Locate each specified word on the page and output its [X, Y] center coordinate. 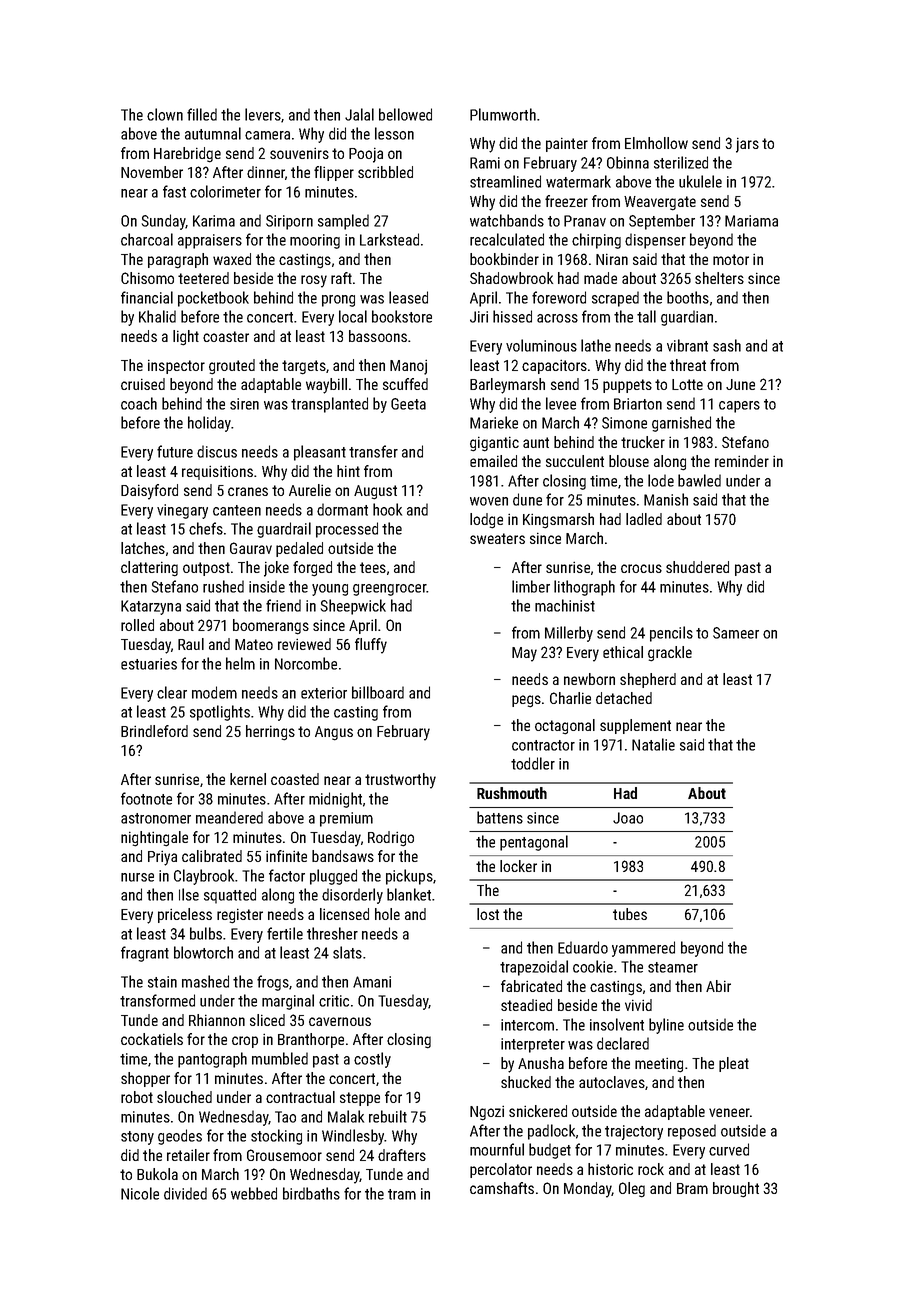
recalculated [507, 239]
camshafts [502, 1188]
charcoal [147, 239]
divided [185, 1193]
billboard [378, 692]
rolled [137, 625]
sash [727, 345]
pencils [671, 634]
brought [736, 1190]
